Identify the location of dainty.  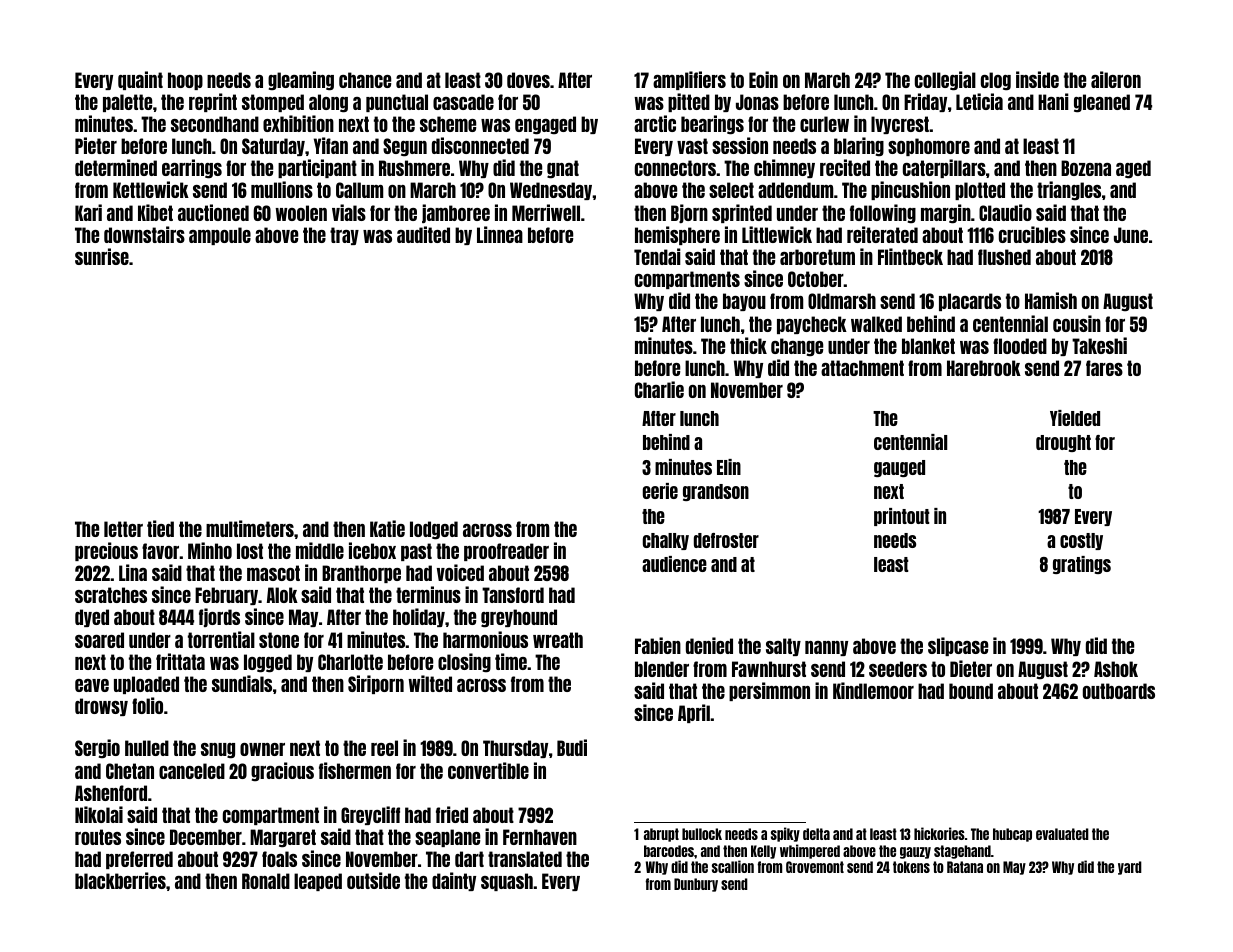
(454, 881).
